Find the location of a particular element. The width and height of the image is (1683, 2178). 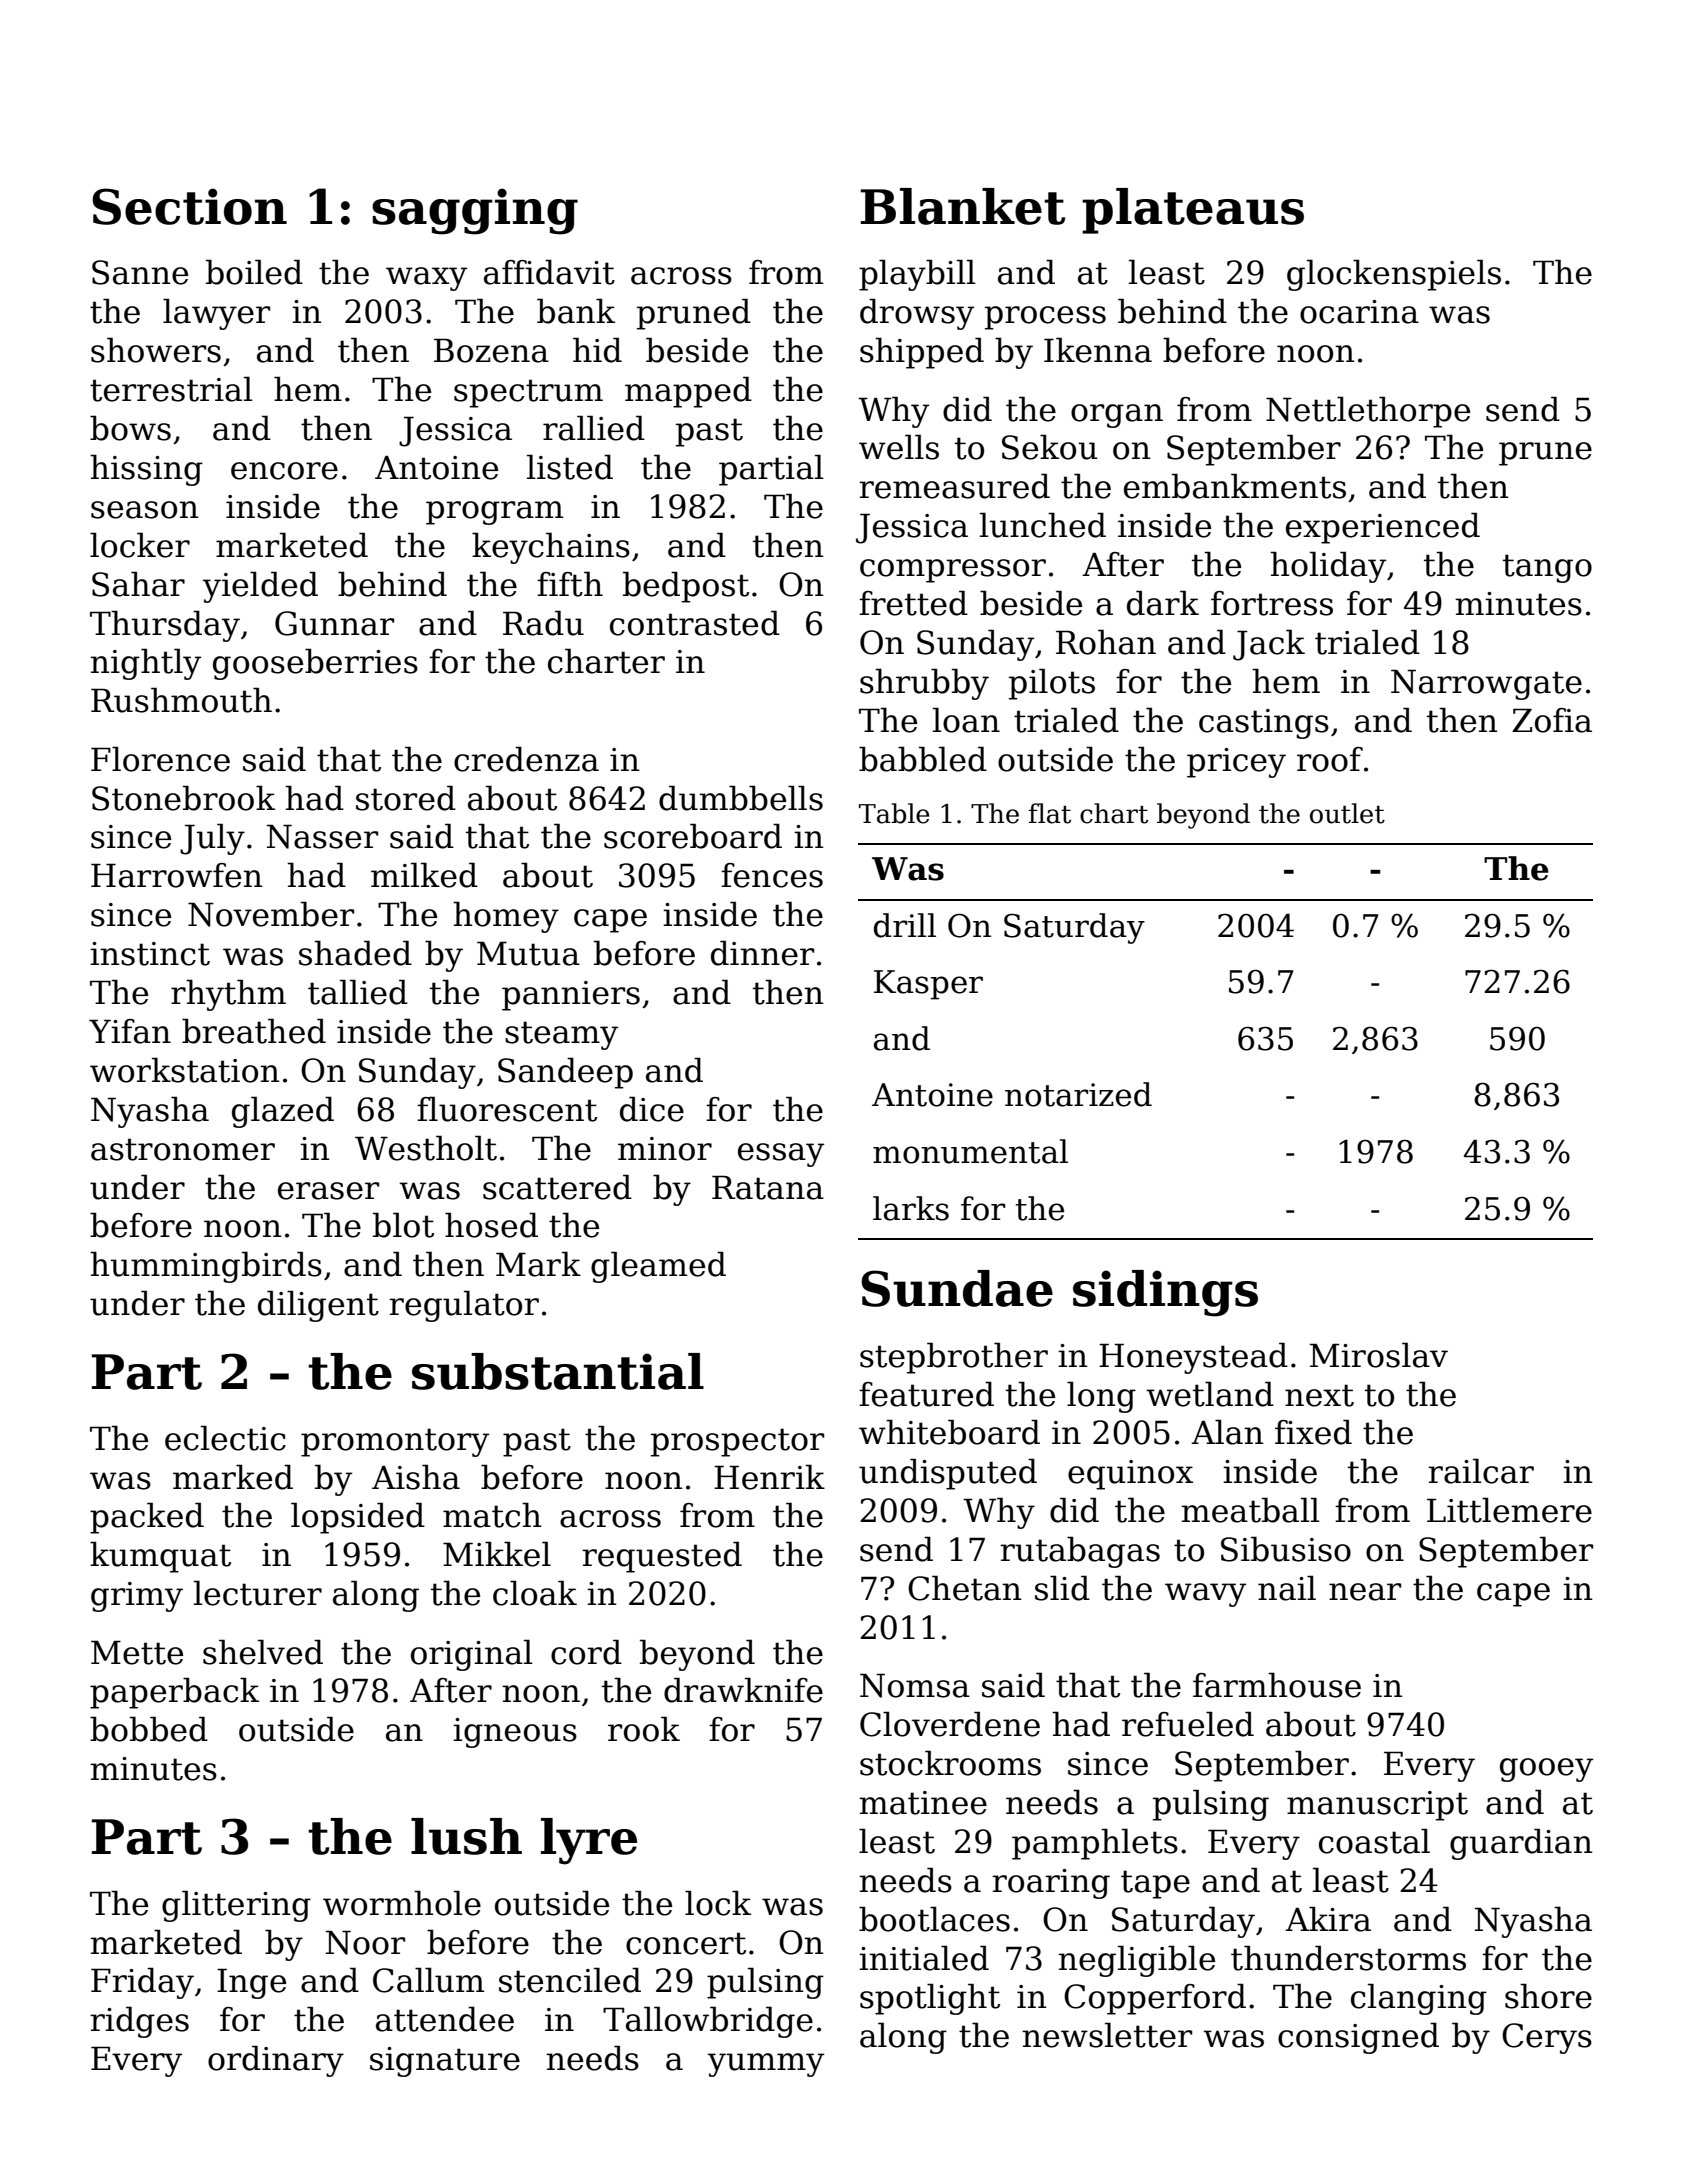

shipped is located at coordinates (922, 353).
